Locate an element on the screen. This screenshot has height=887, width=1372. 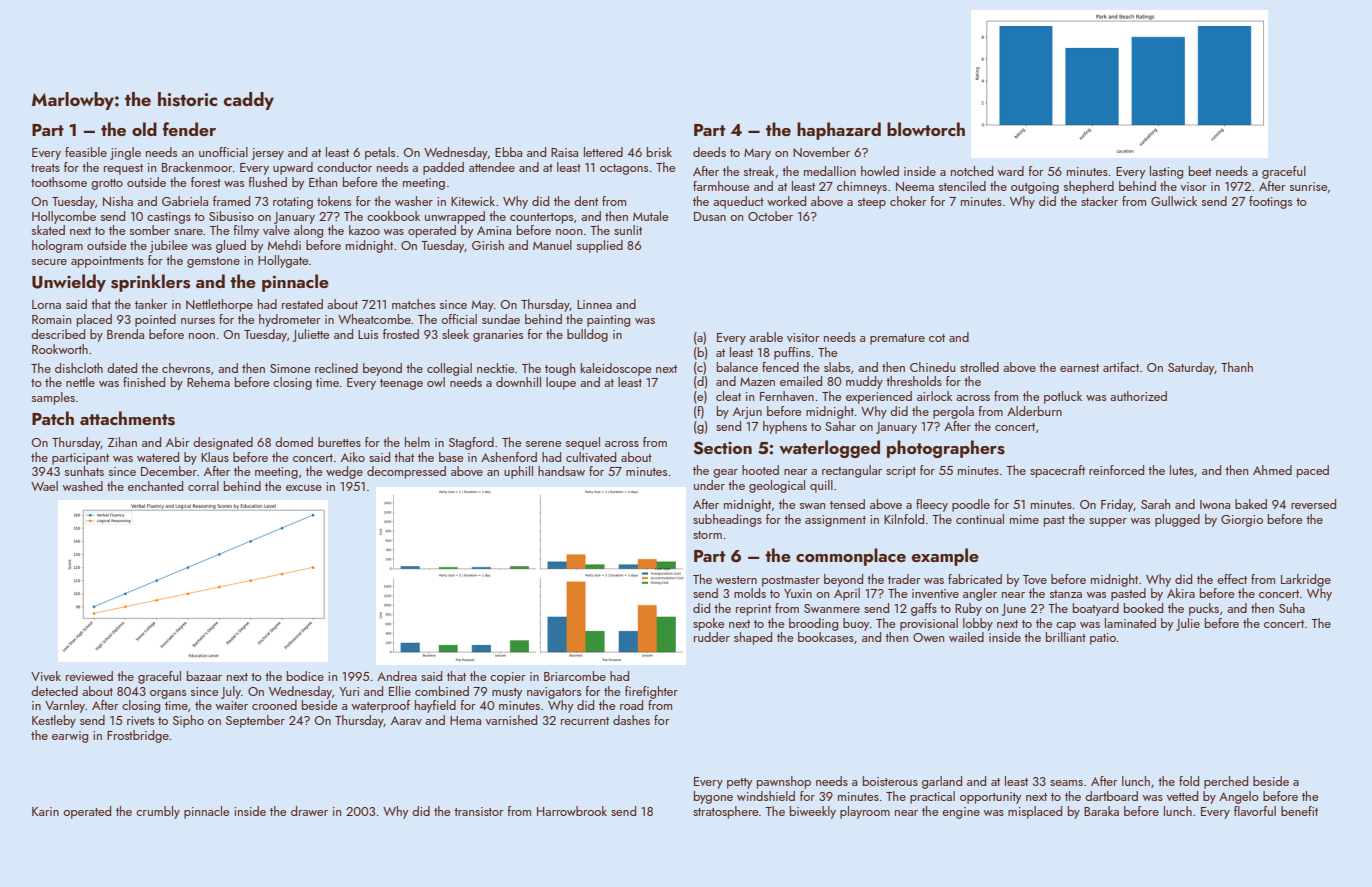
commonplace is located at coordinates (851, 557).
